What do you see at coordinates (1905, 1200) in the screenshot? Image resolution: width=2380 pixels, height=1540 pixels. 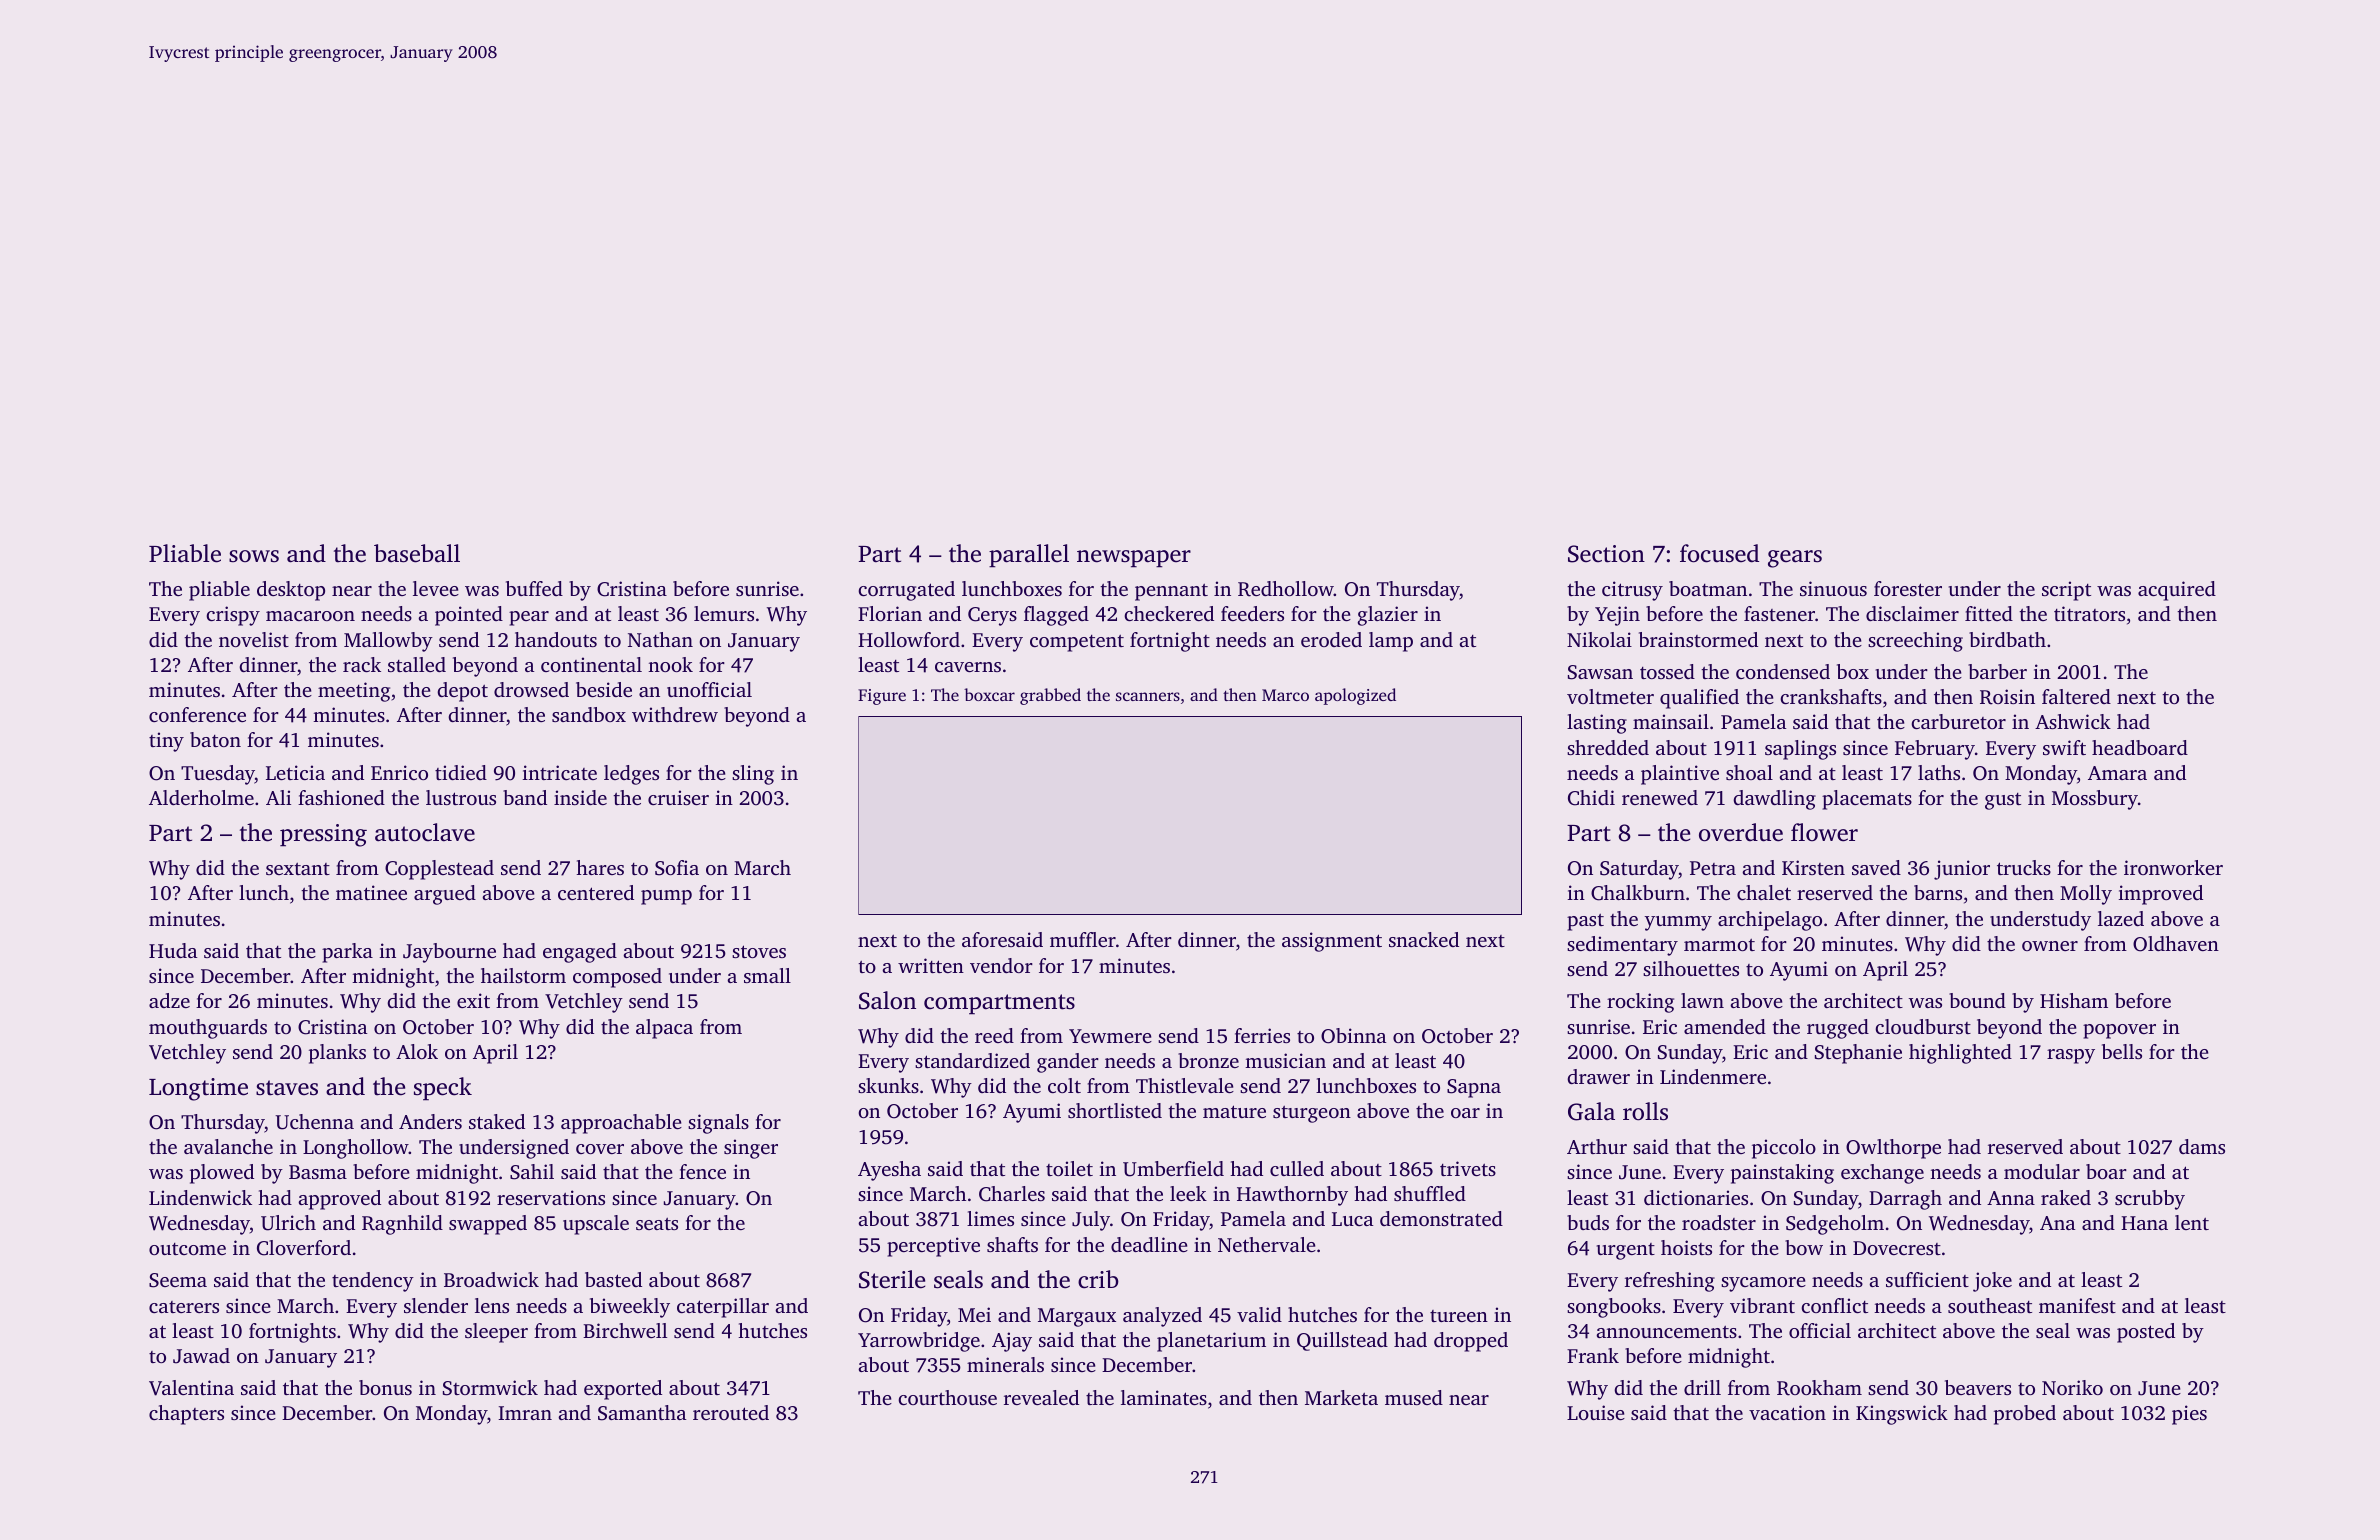 I see `Darragh` at bounding box center [1905, 1200].
